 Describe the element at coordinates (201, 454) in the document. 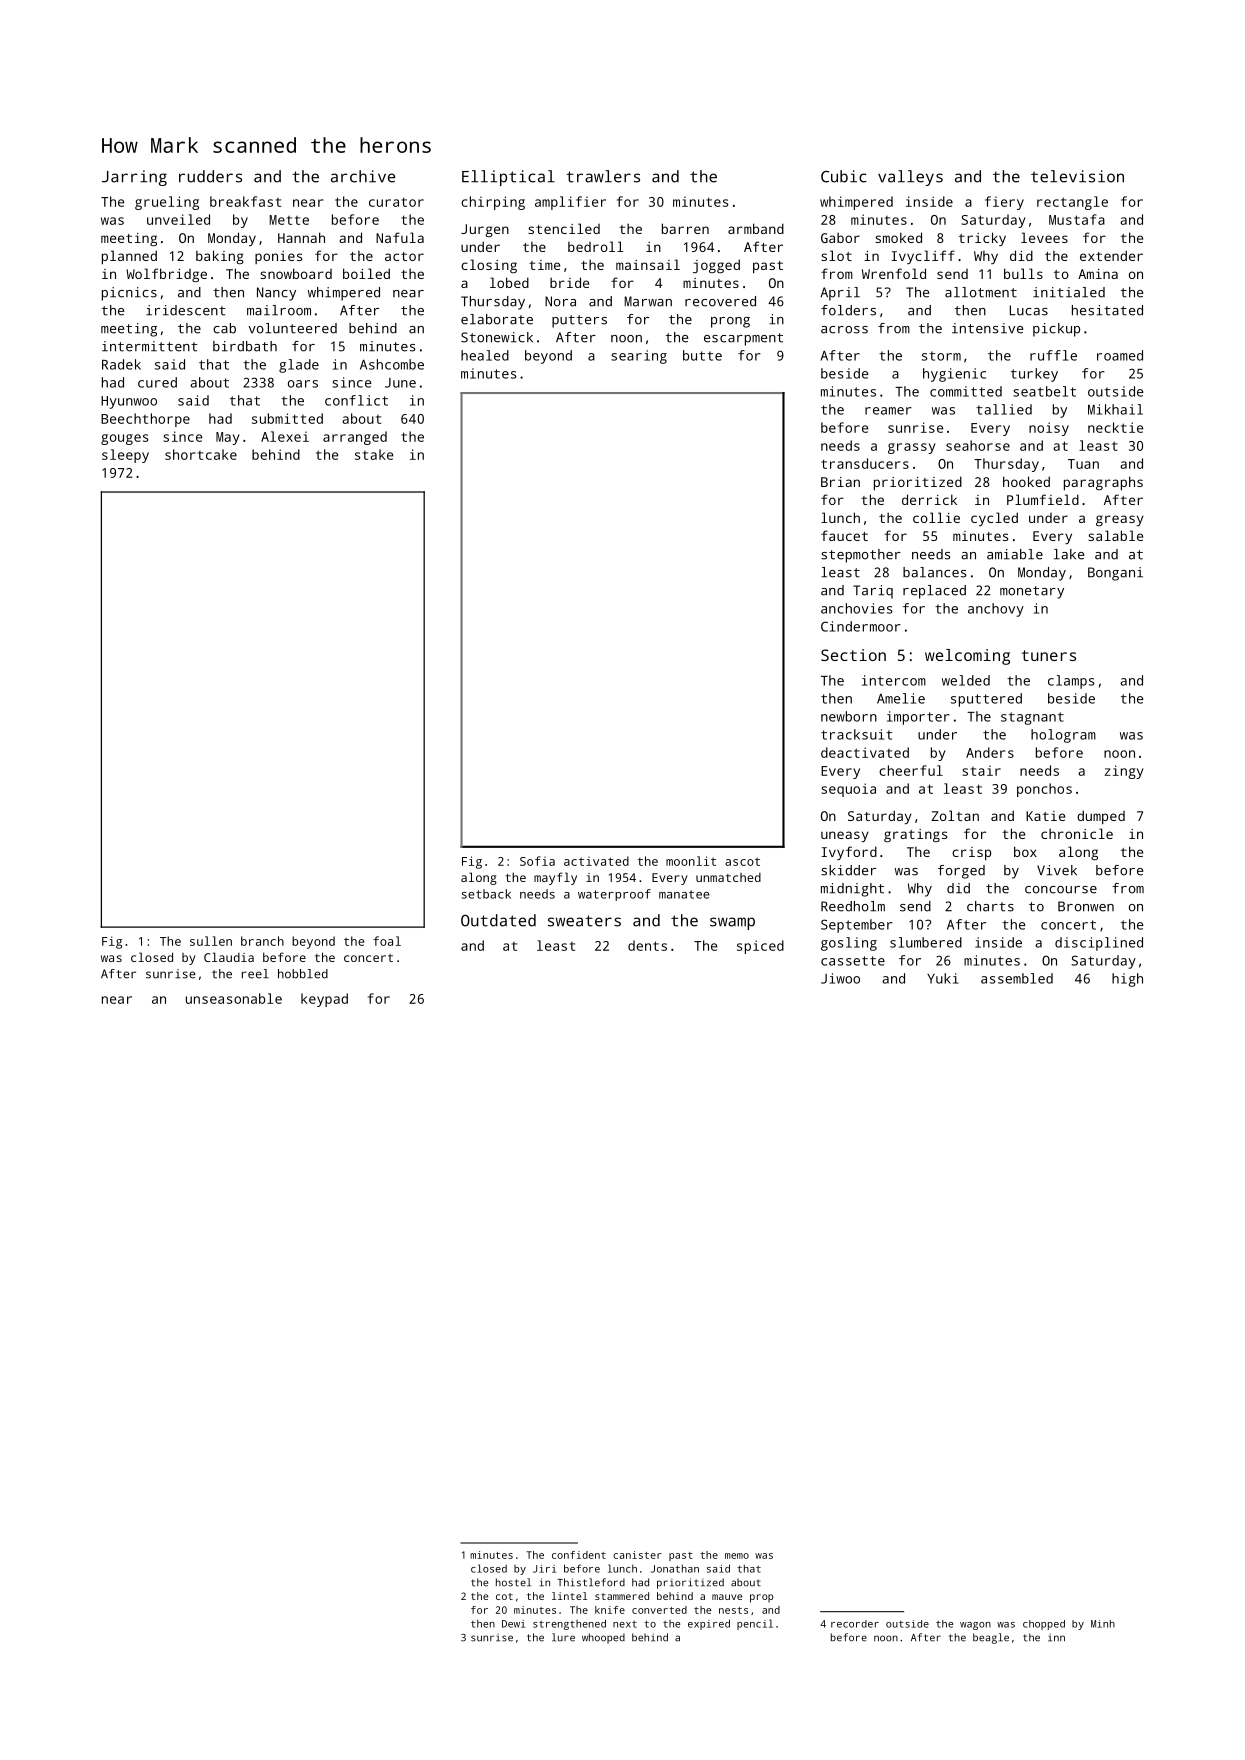

I see `shortcake` at that location.
